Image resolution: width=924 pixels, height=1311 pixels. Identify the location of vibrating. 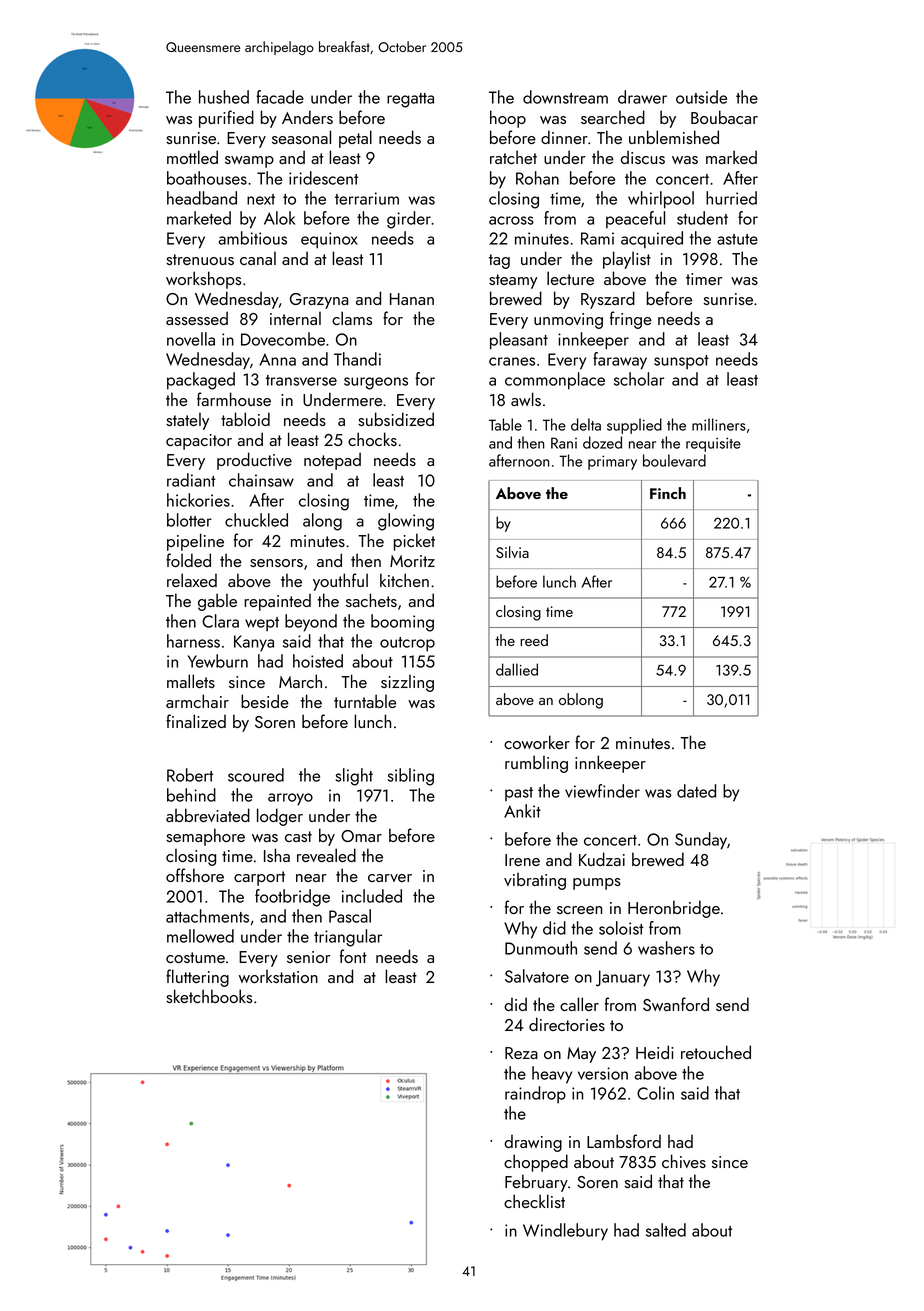
(535, 881).
